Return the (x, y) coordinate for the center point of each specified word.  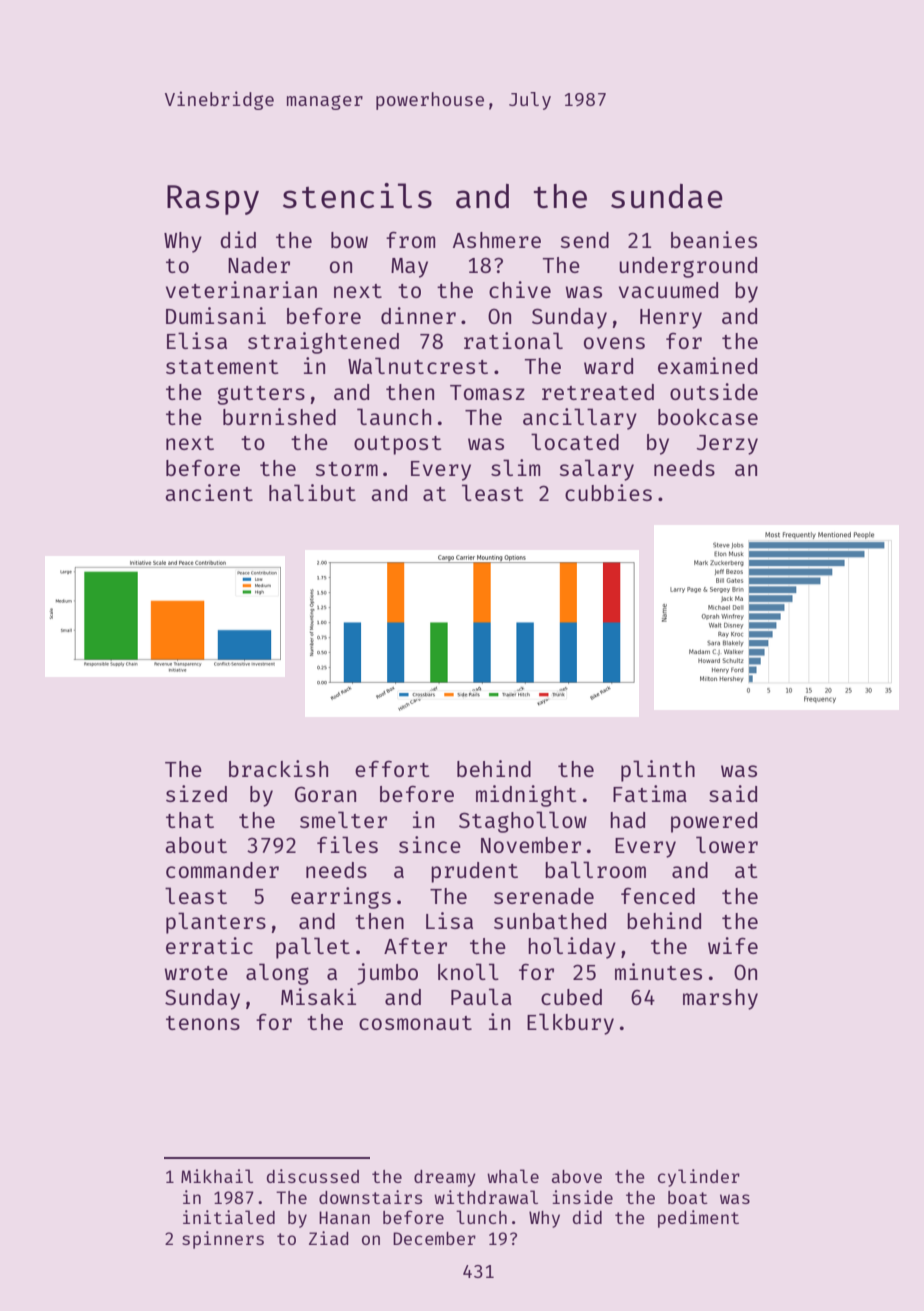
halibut (312, 492)
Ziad (328, 1238)
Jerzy (727, 445)
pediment (698, 1219)
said (733, 793)
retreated (598, 392)
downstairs (370, 1197)
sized (196, 793)
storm (346, 469)
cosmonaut (415, 1023)
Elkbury (570, 1024)
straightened (323, 343)
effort (392, 768)
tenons (203, 1023)
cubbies (608, 492)
